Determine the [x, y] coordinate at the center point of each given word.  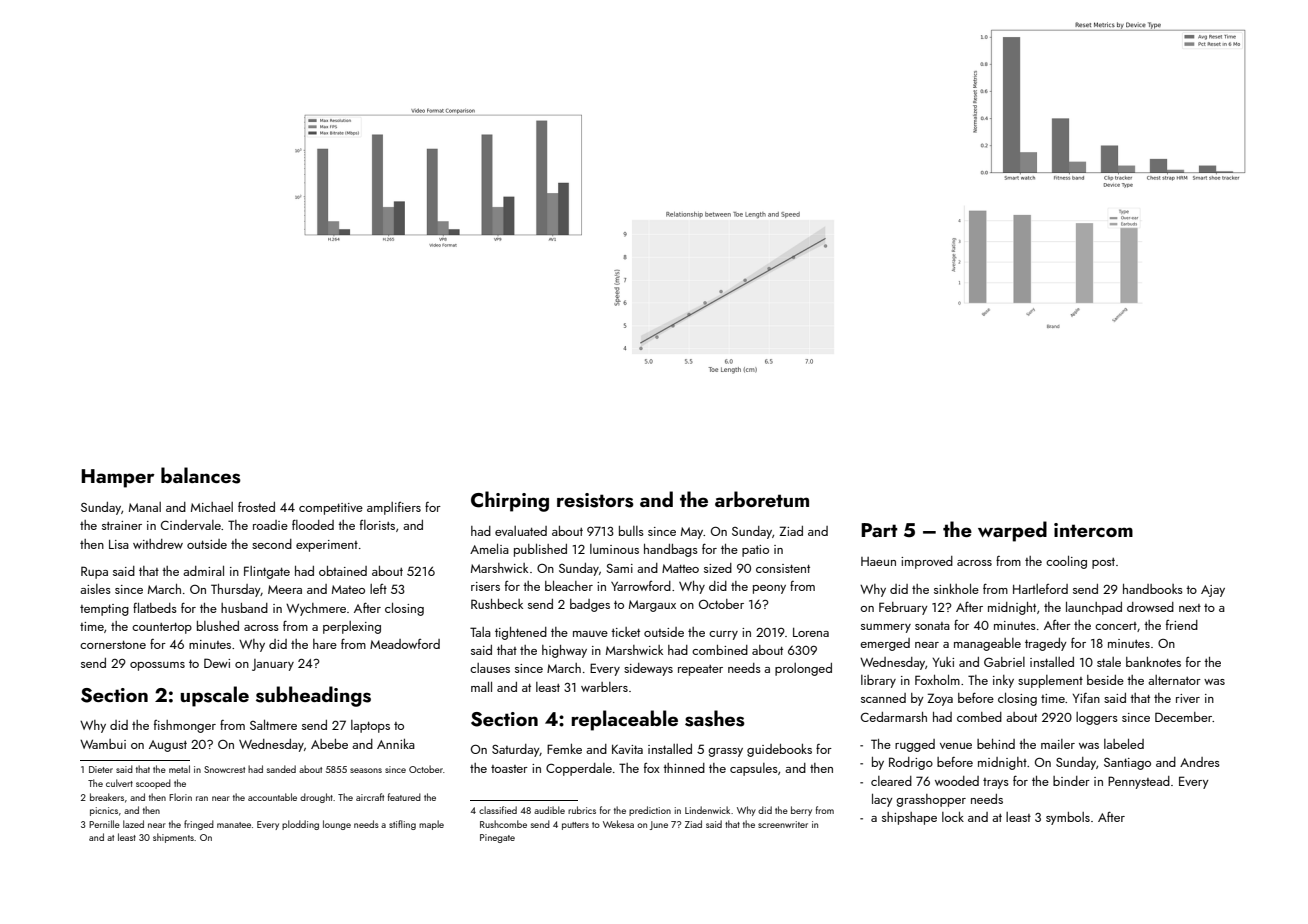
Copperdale [579, 769]
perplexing [352, 627]
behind [996, 744]
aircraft [370, 797]
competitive [331, 509]
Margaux [652, 606]
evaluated [521, 531]
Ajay [1213, 591]
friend [1182, 625]
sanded [281, 769]
